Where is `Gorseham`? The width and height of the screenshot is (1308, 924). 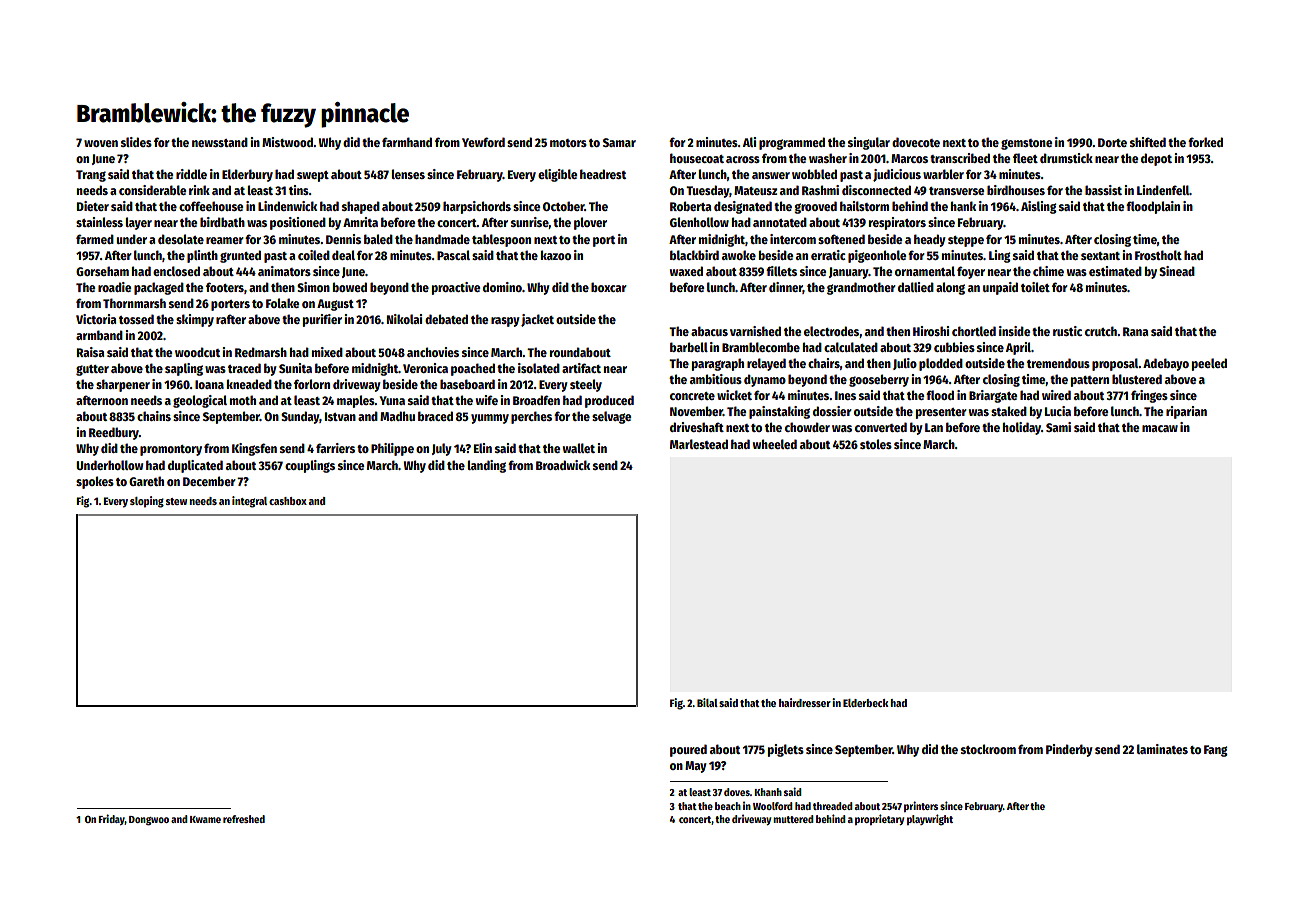
Gorseham is located at coordinates (102, 271).
